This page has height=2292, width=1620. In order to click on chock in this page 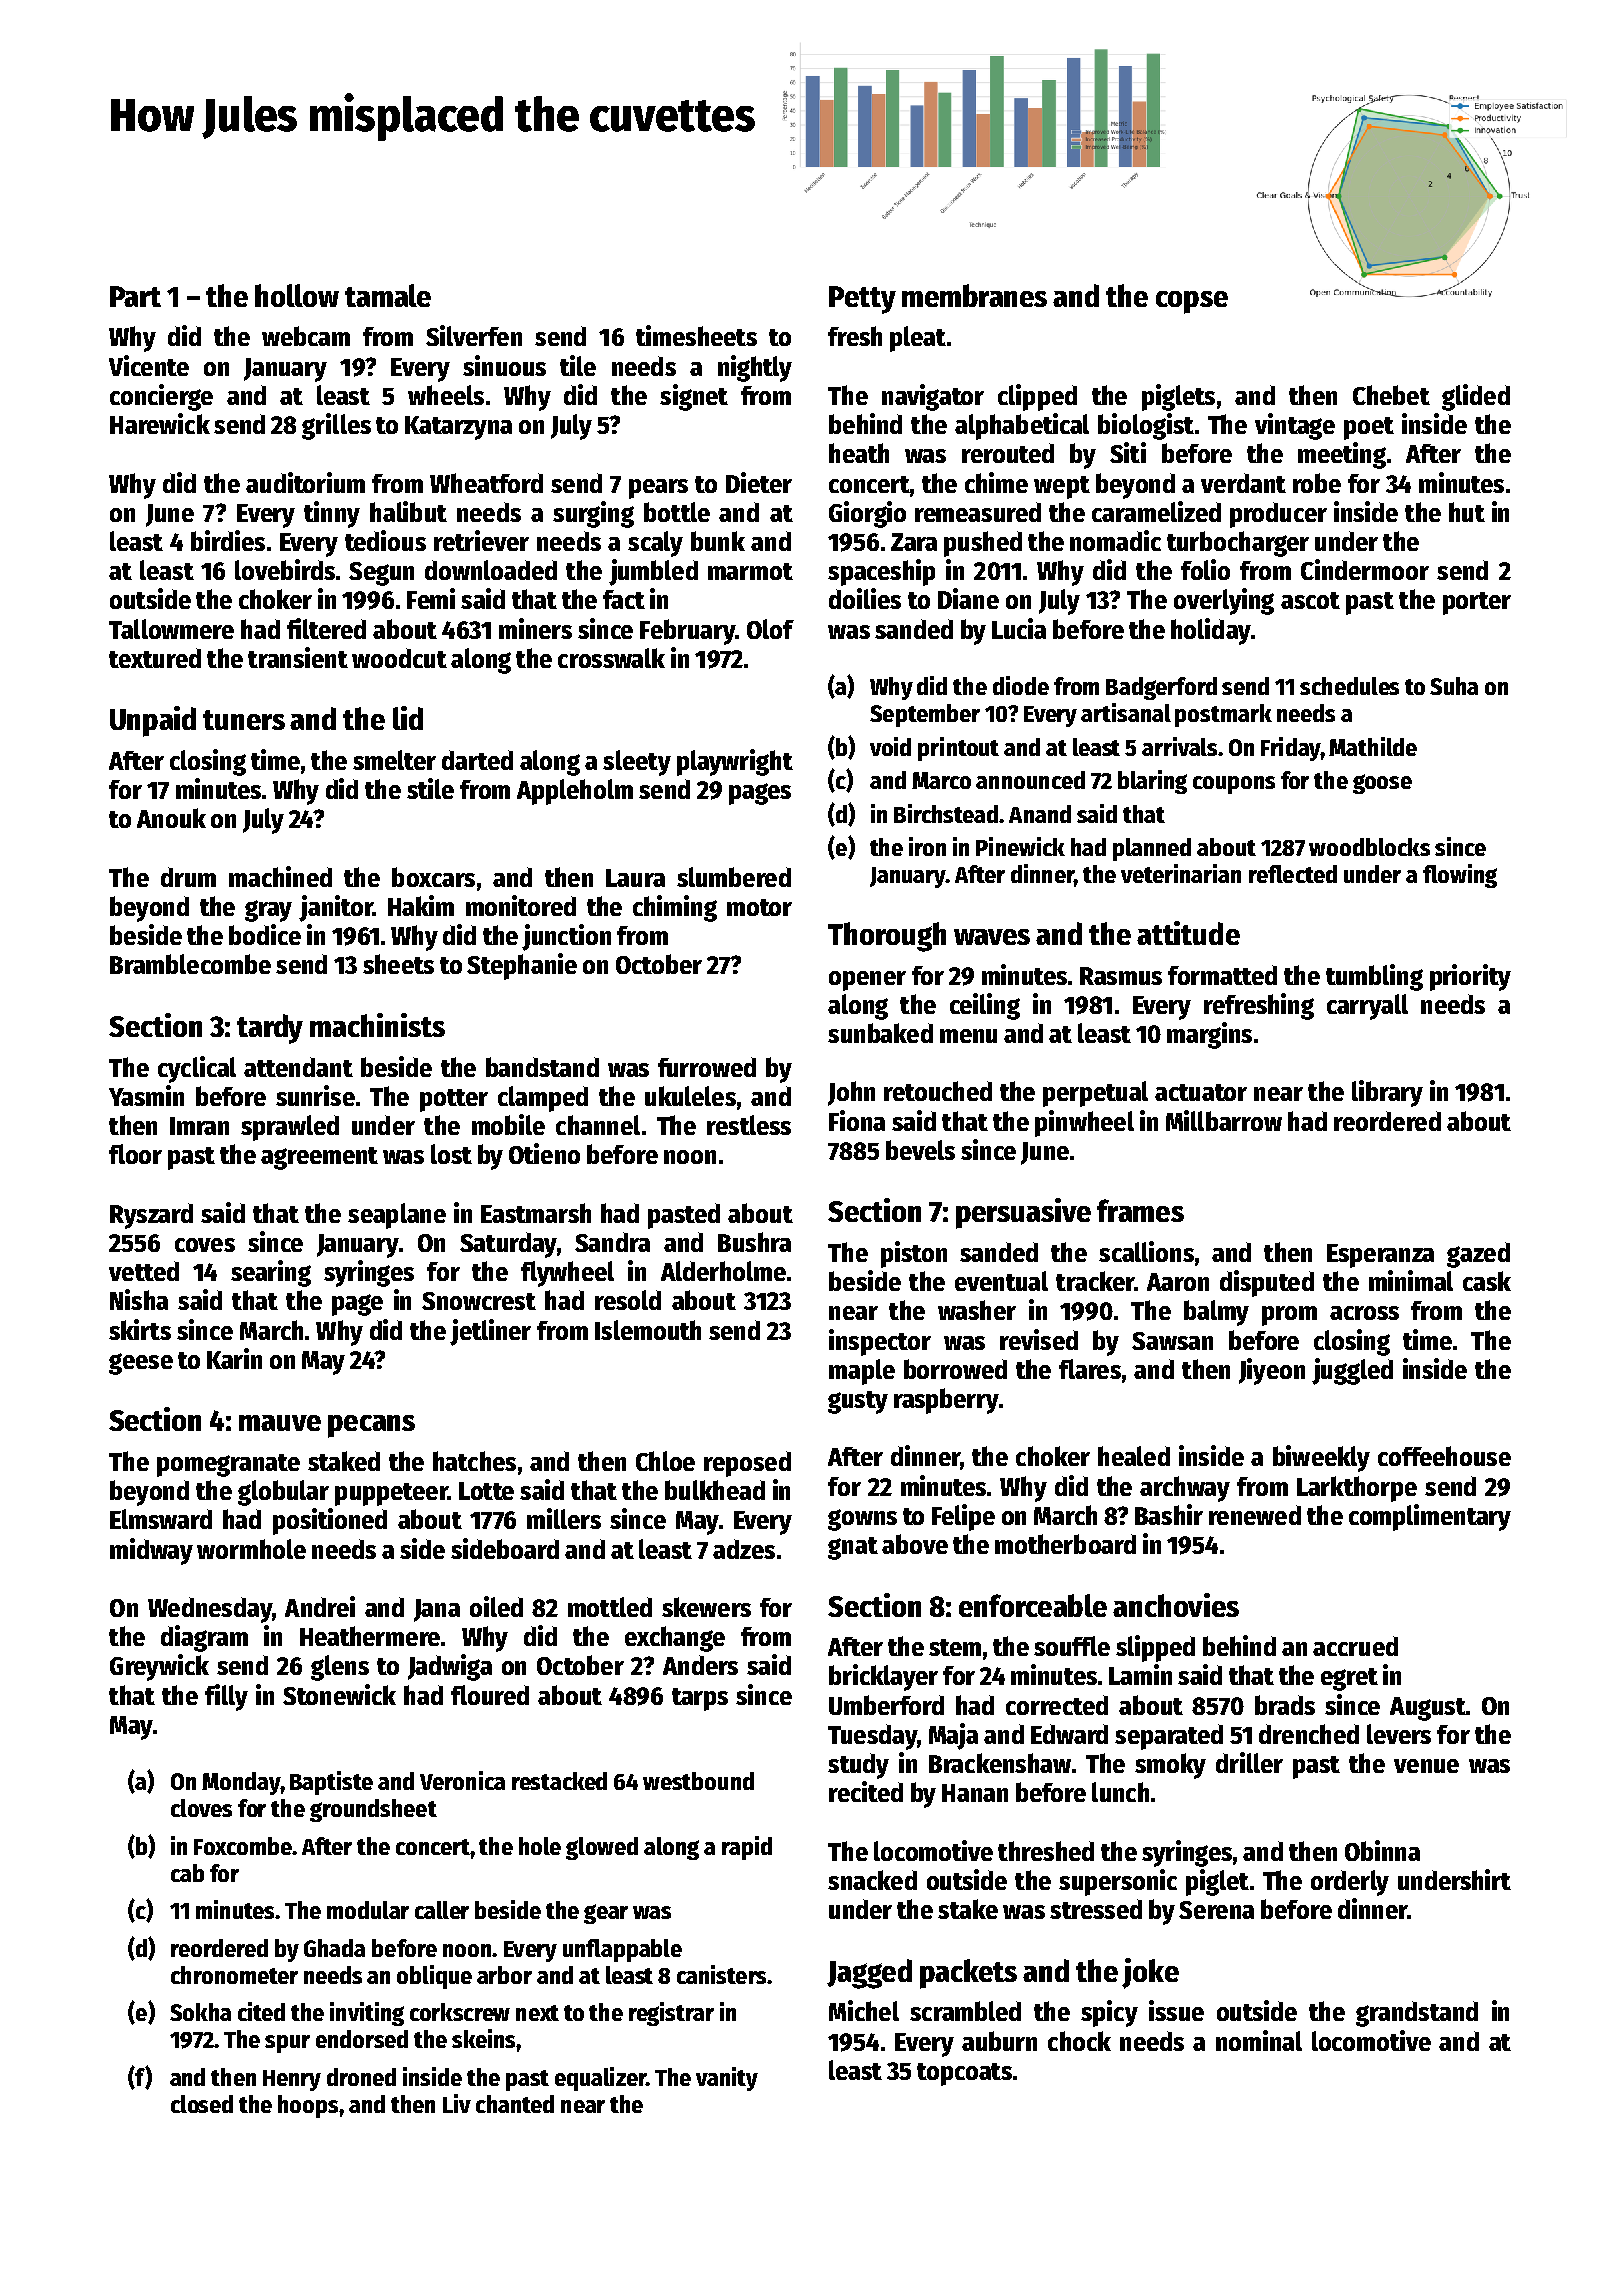, I will do `click(1079, 2041)`.
